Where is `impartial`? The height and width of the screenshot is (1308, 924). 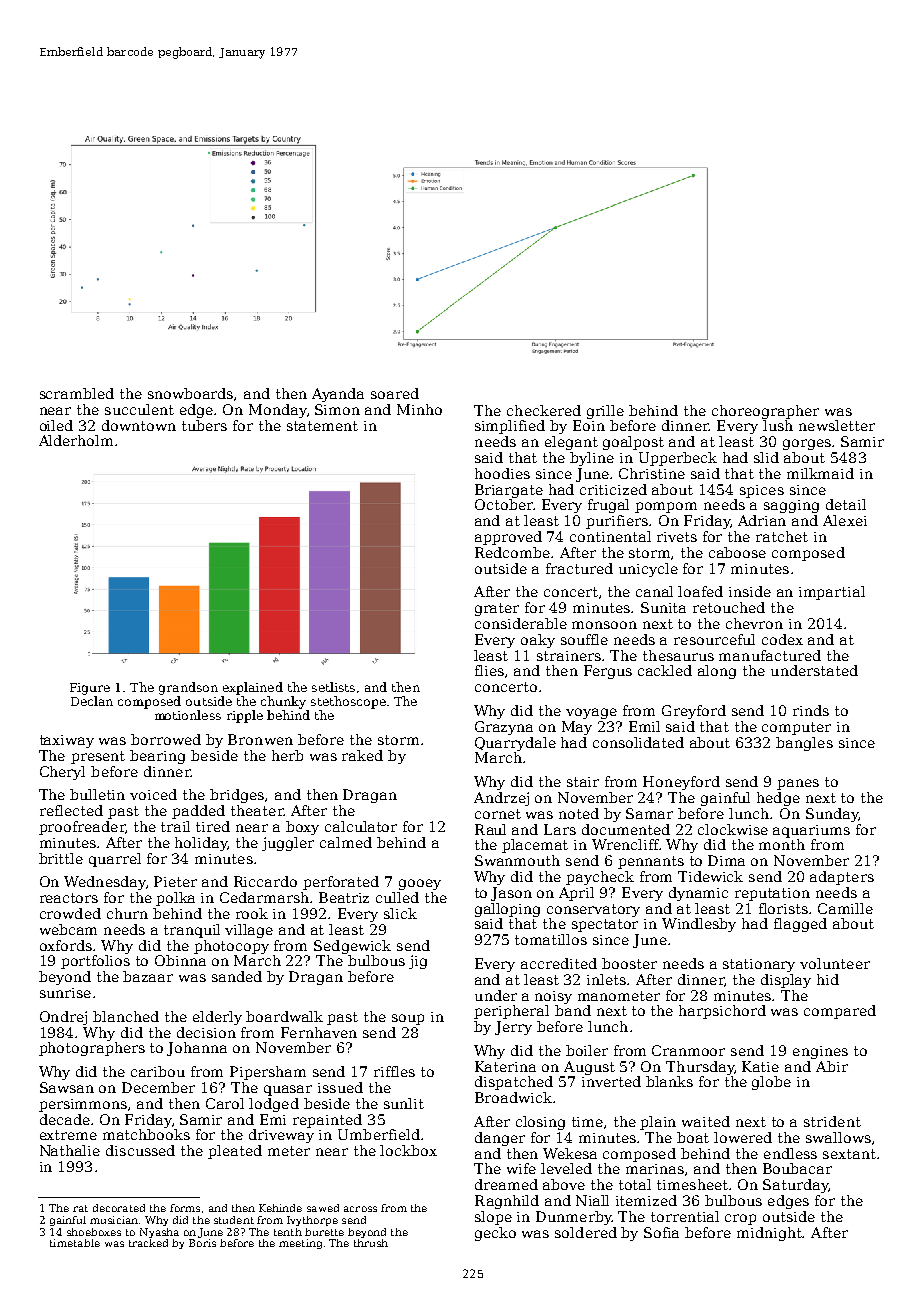
impartial is located at coordinates (832, 593).
